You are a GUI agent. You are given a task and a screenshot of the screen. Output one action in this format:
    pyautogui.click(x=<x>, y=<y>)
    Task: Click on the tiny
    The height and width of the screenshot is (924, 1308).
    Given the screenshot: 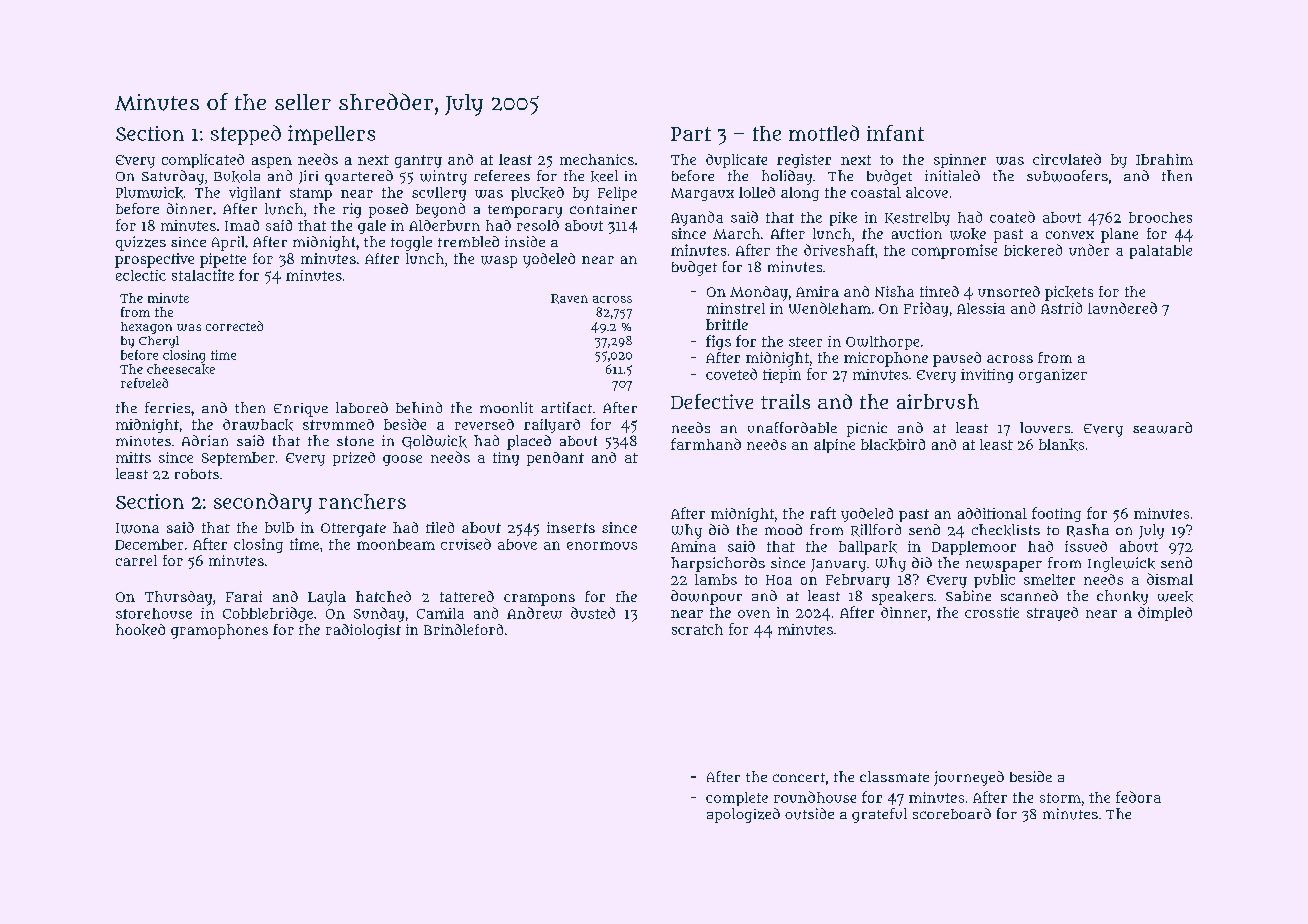 What is the action you would take?
    pyautogui.click(x=506, y=459)
